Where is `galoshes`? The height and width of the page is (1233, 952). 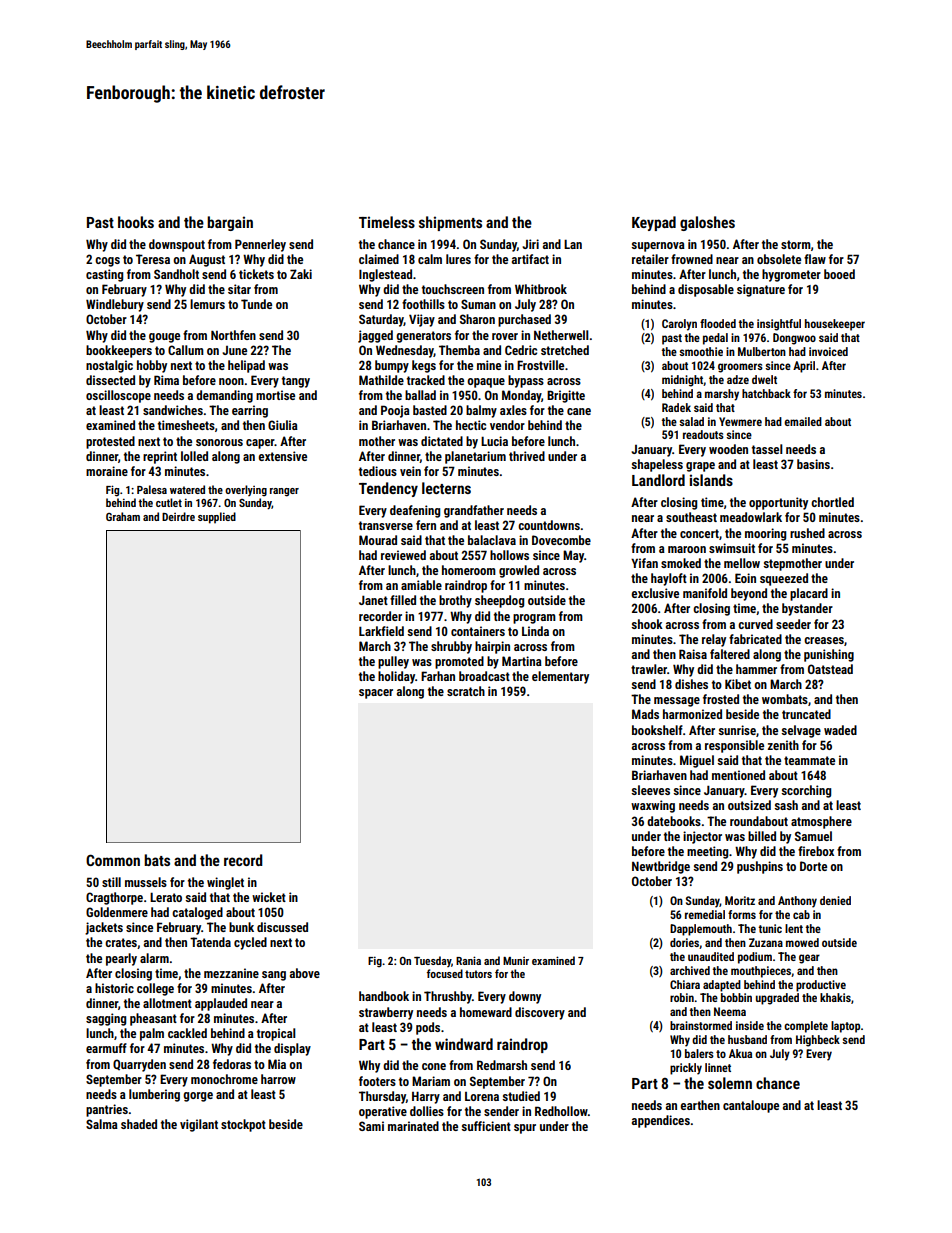 galoshes is located at coordinates (707, 223).
